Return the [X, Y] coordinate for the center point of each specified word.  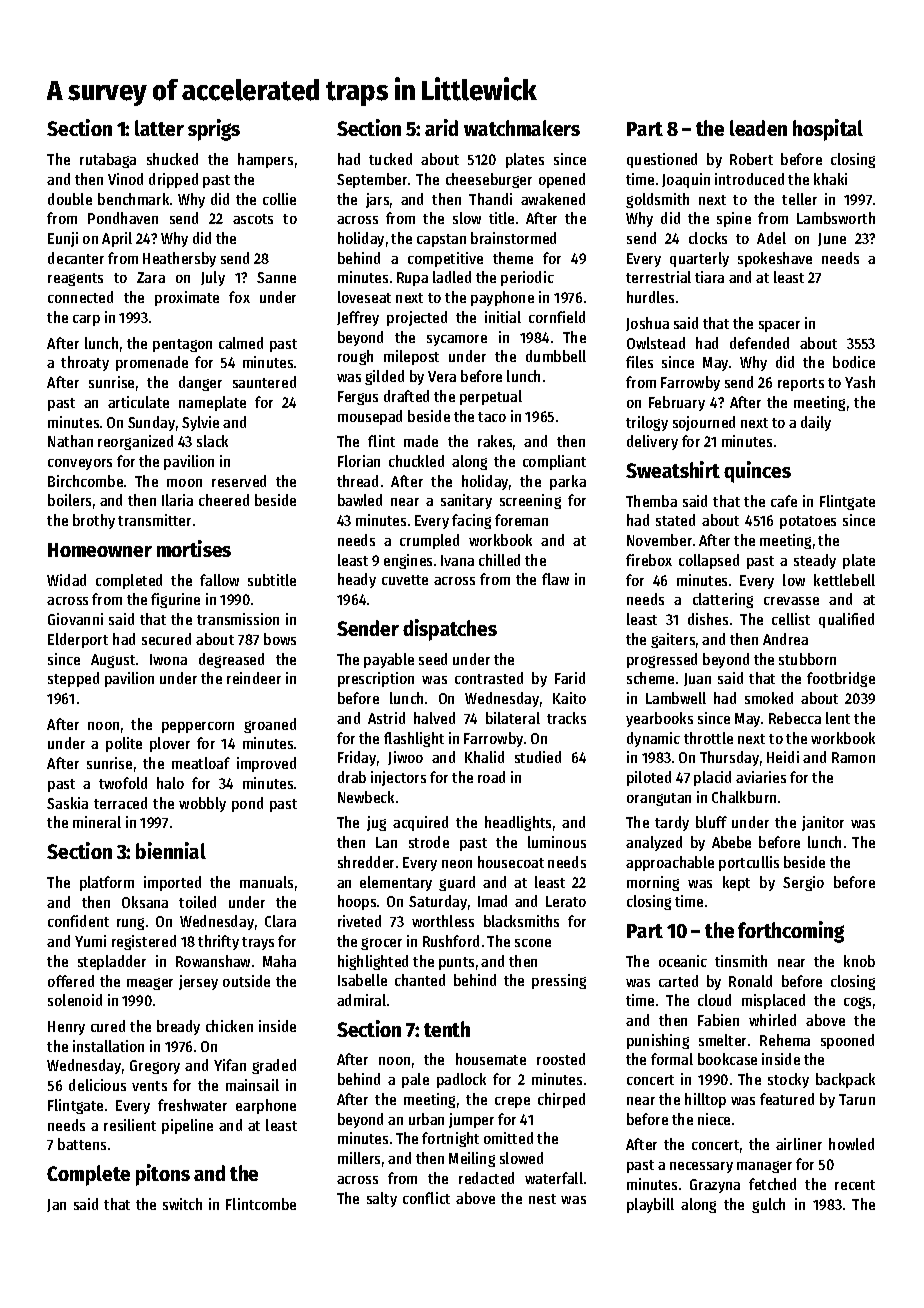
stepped [73, 679]
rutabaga [108, 160]
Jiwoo [405, 758]
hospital [828, 130]
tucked [390, 159]
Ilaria [177, 500]
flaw [555, 579]
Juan [697, 679]
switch [182, 1204]
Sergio [803, 883]
